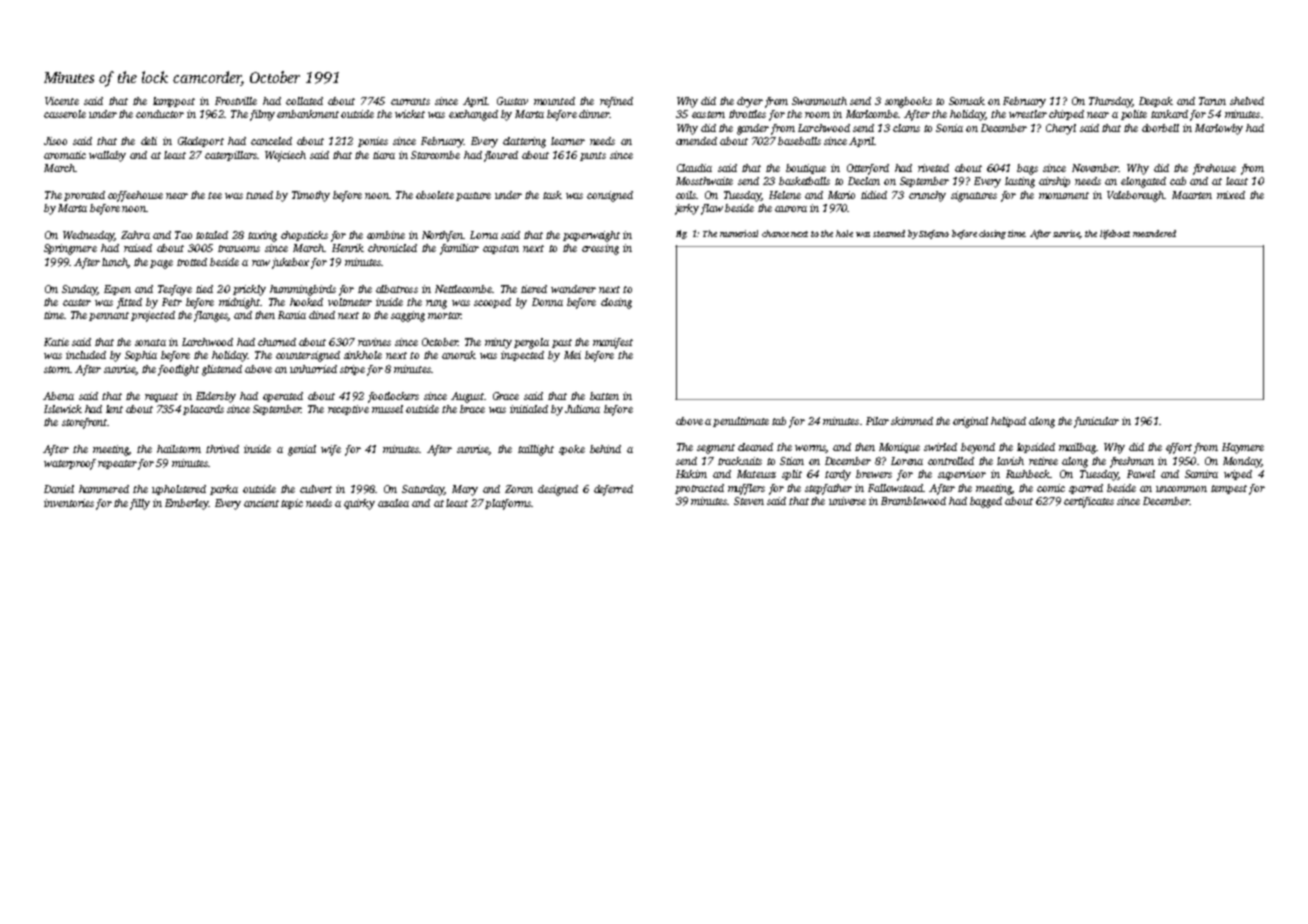  What do you see at coordinates (1154, 233) in the screenshot?
I see `meandered` at bounding box center [1154, 233].
